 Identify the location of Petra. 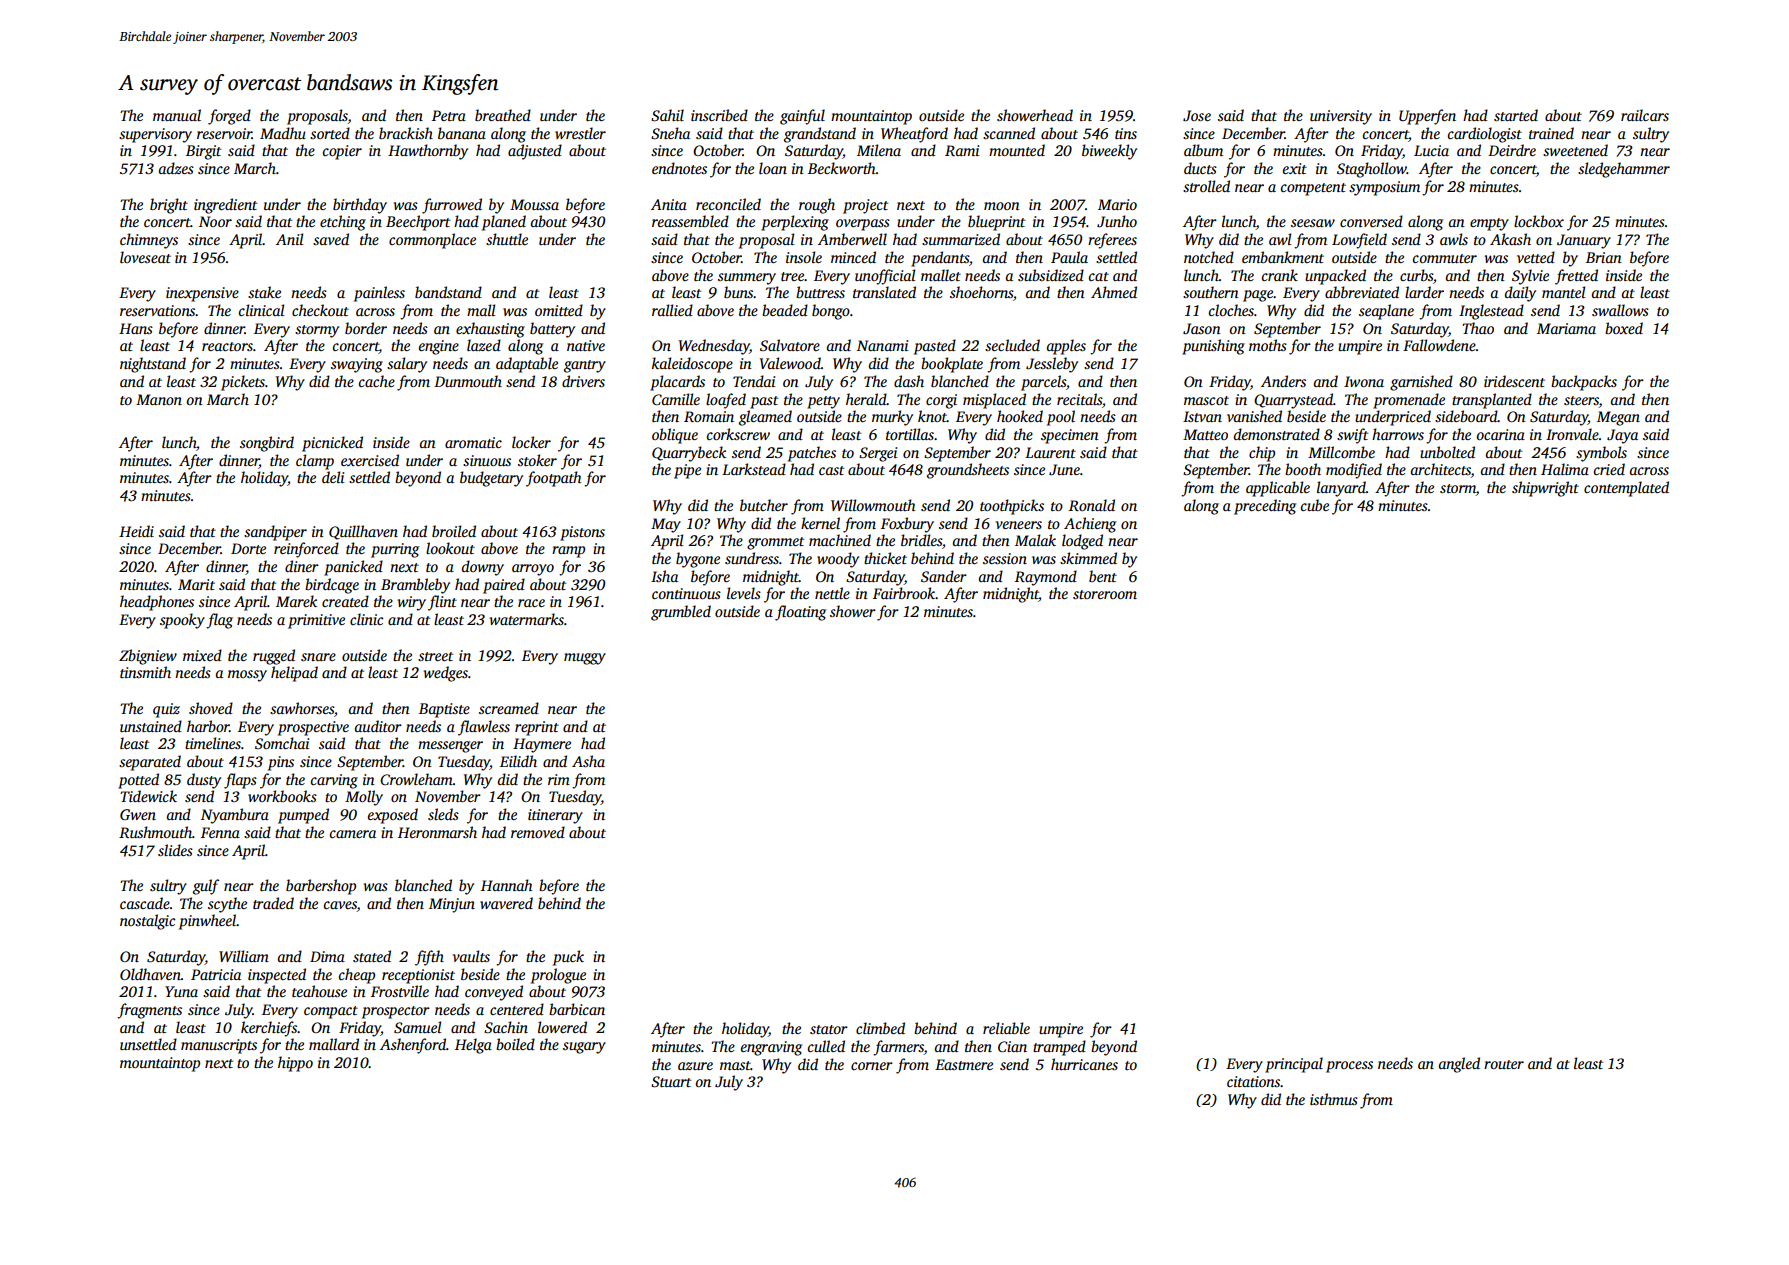
(449, 115).
